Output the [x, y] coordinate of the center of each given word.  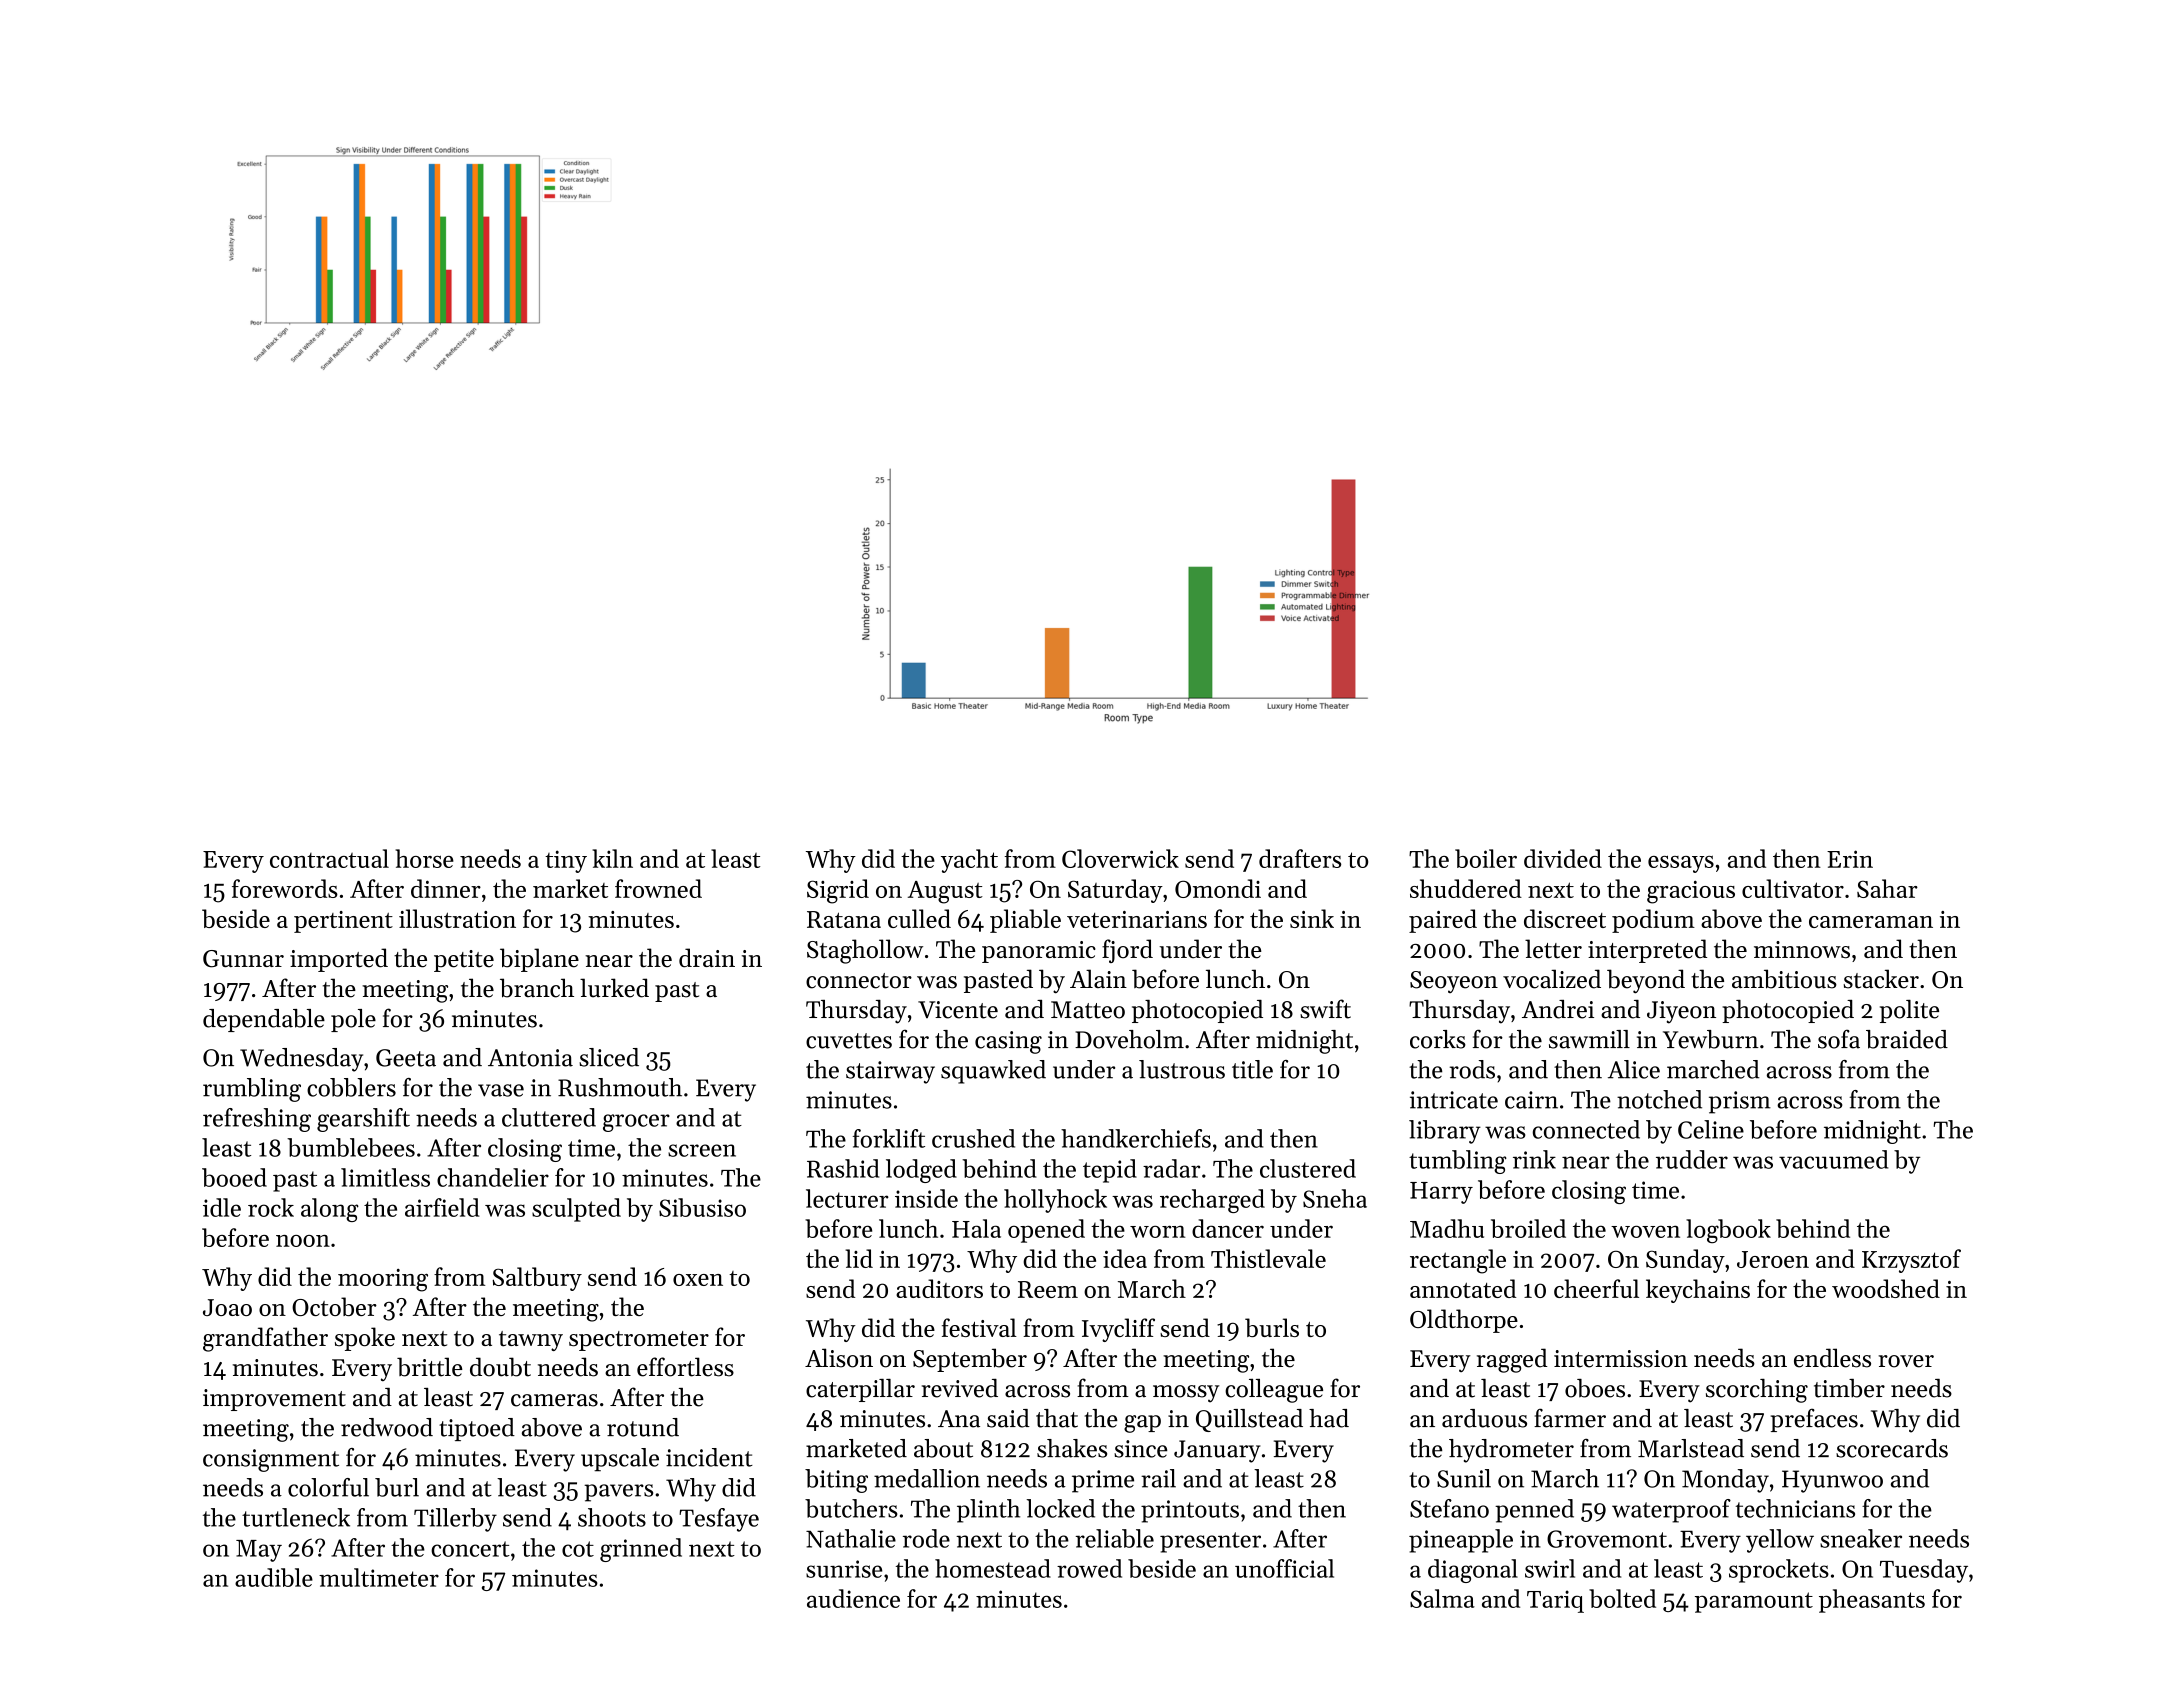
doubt [500, 1367]
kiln [613, 858]
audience [853, 1598]
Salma [1442, 1598]
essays [1681, 864]
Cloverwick [1120, 858]
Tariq [1555, 1601]
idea [1125, 1258]
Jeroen [1773, 1259]
